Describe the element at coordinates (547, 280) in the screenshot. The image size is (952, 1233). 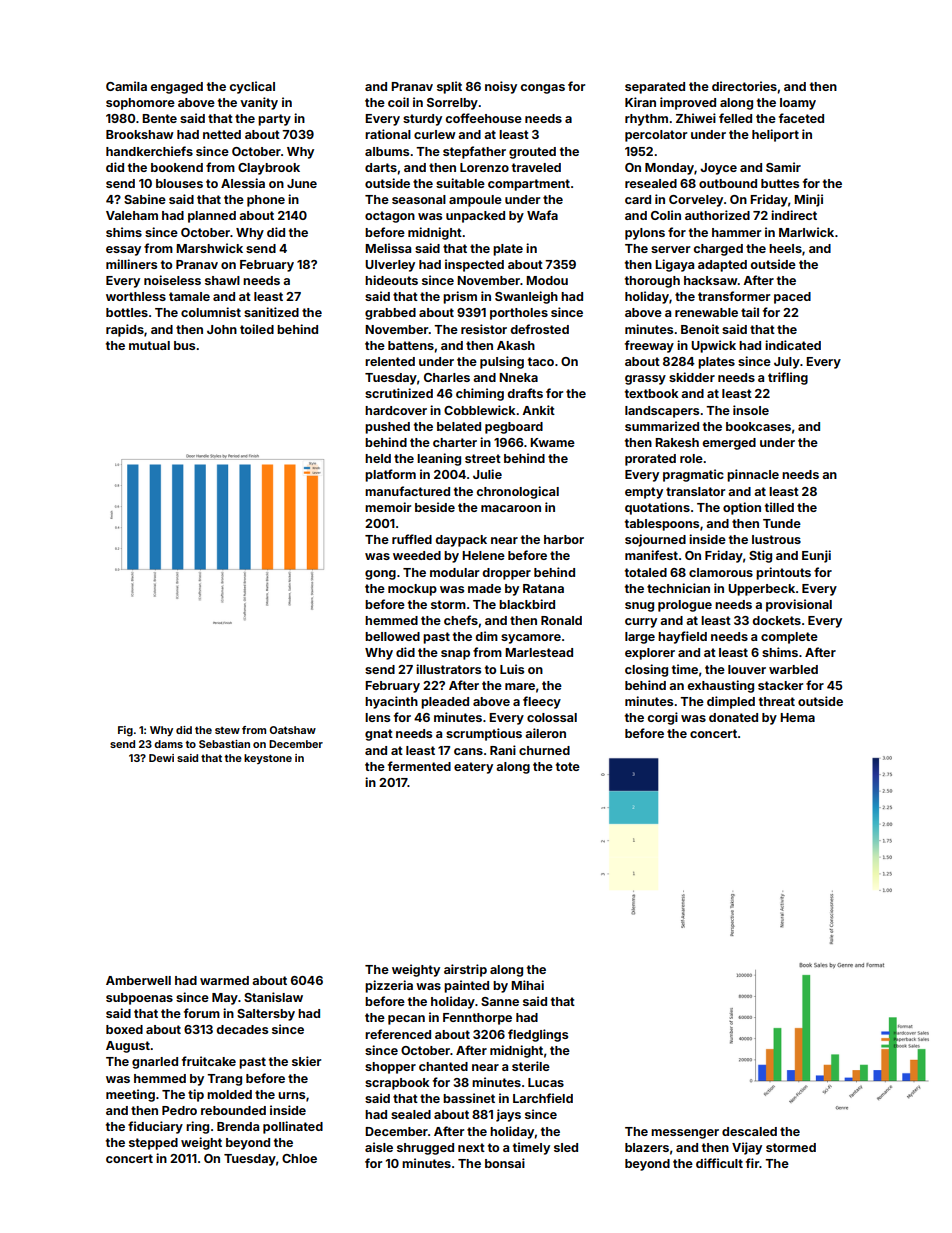
I see `Modou` at that location.
